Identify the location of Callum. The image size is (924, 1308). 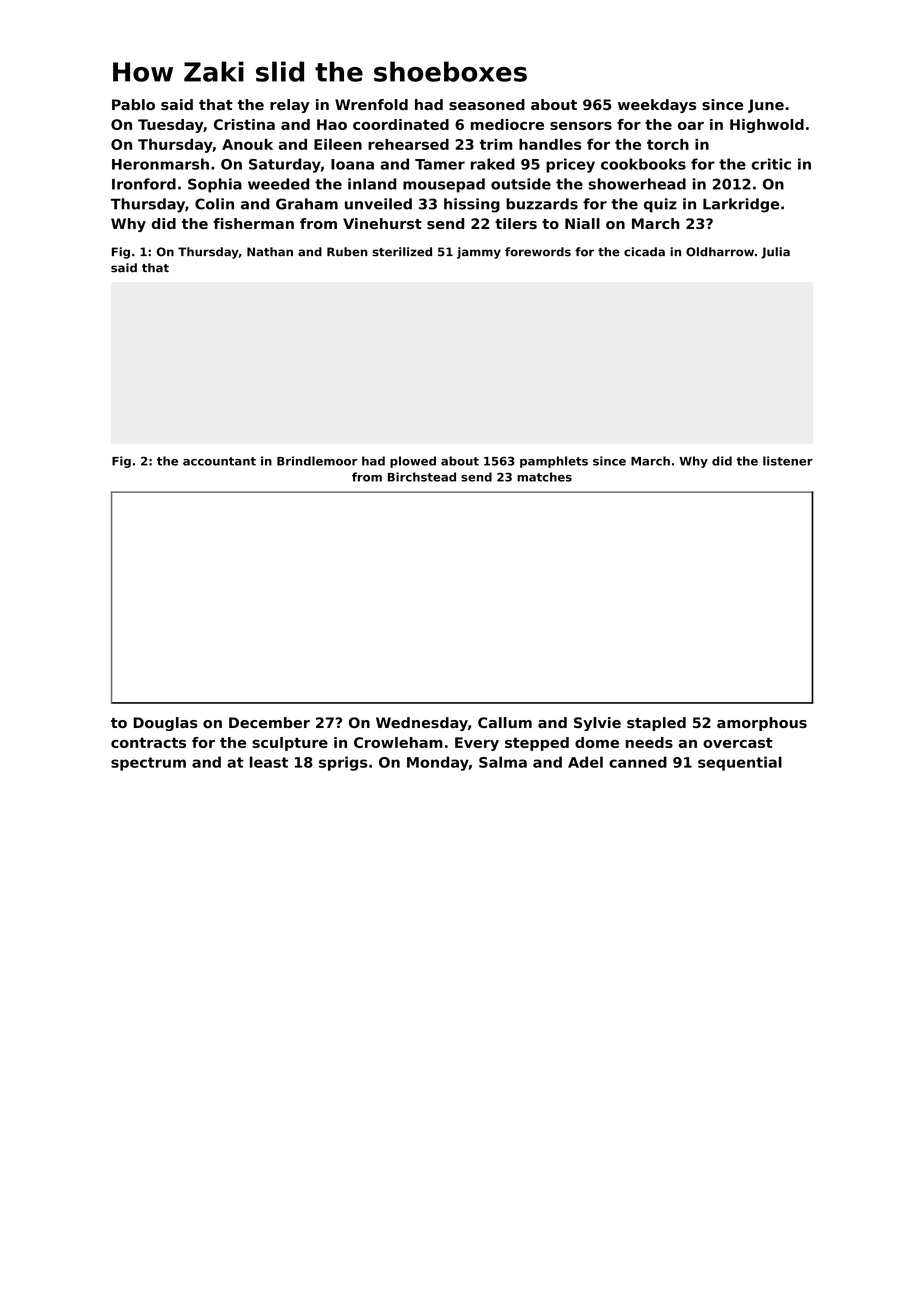
(505, 722).
